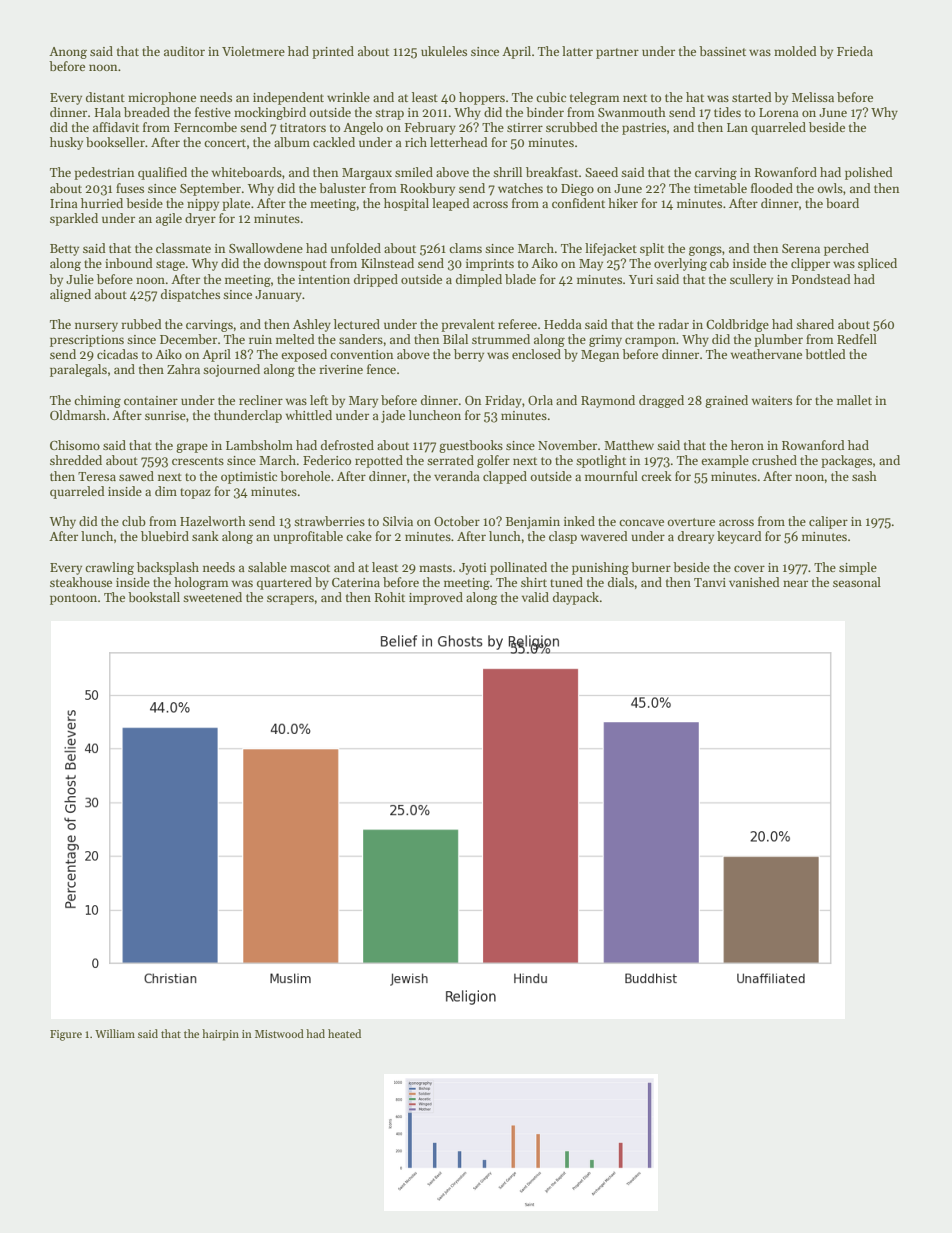 The height and width of the screenshot is (1233, 952). Describe the element at coordinates (279, 1033) in the screenshot. I see `Mistwood` at that location.
